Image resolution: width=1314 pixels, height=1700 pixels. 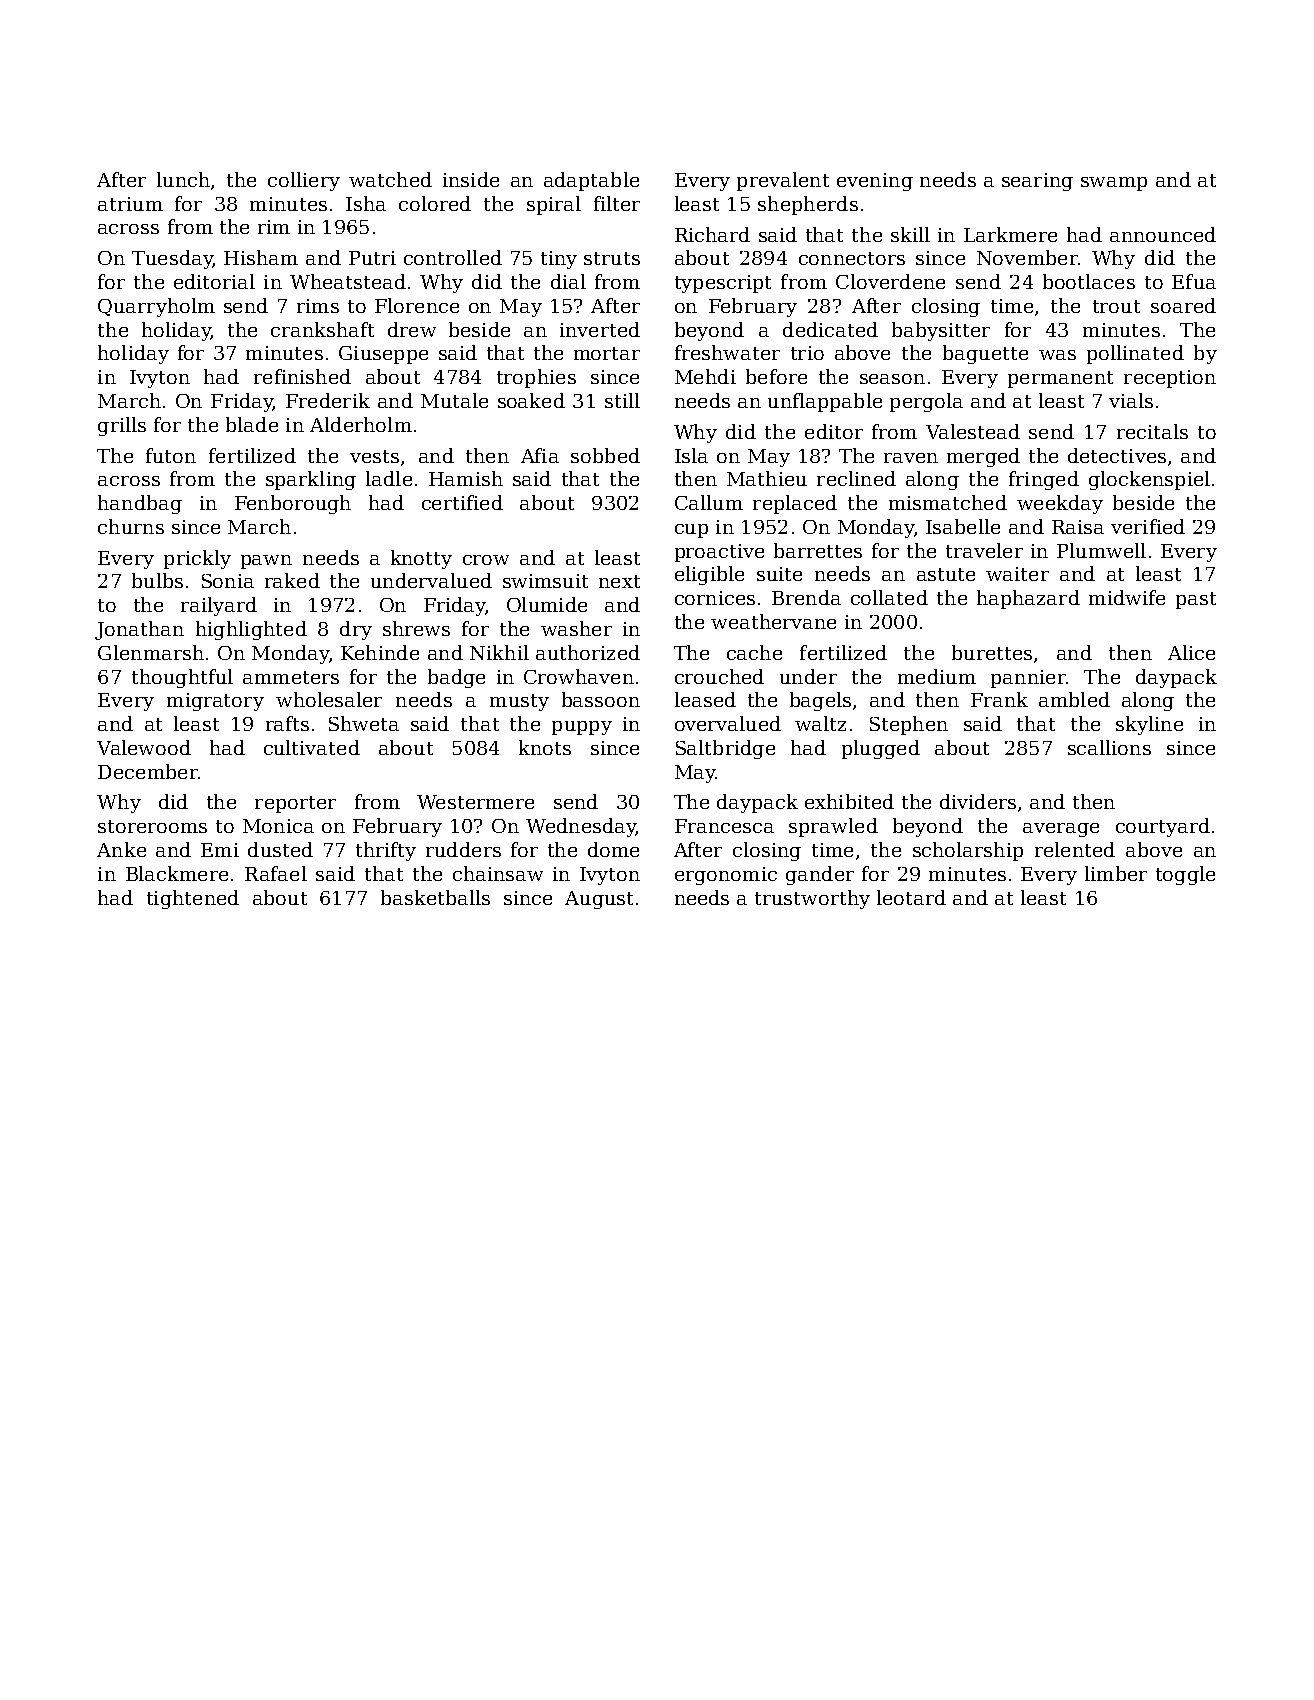 What do you see at coordinates (435, 897) in the page?
I see `basketballs` at bounding box center [435, 897].
